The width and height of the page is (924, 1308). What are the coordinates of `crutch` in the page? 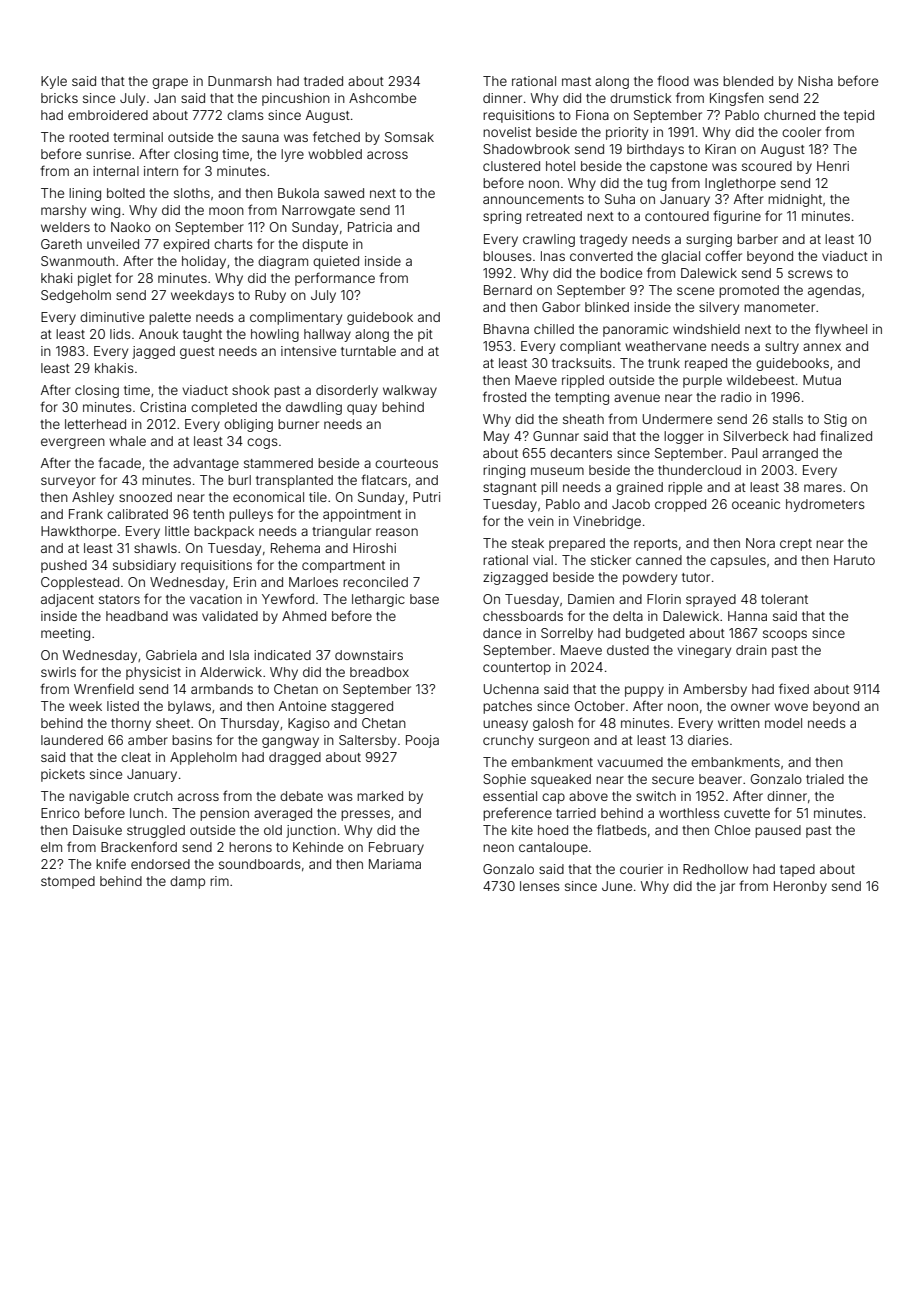 It's located at (153, 796).
